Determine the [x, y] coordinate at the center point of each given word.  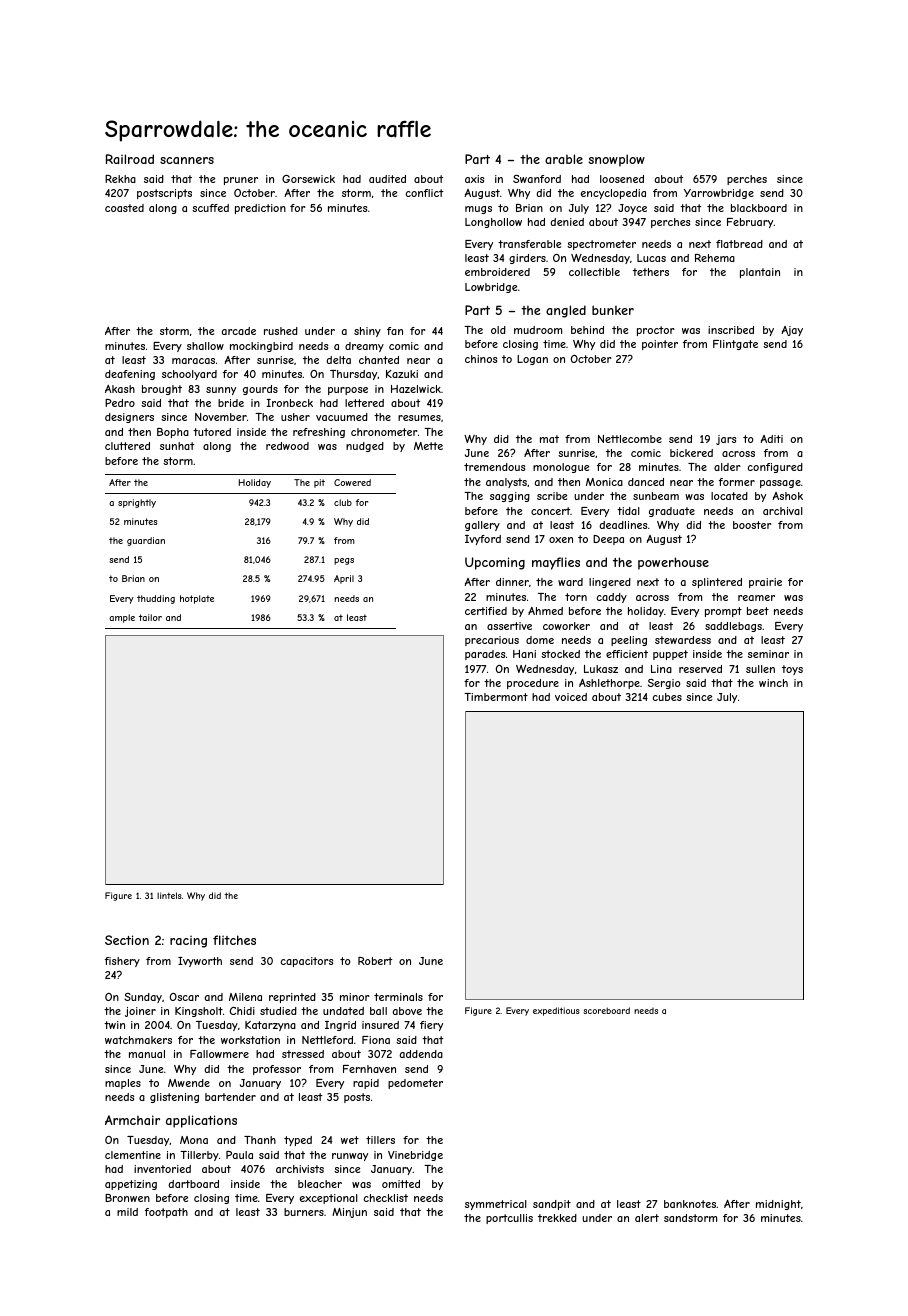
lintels [169, 895]
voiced [571, 697]
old [498, 330]
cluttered [127, 446]
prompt [723, 612]
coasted [124, 208]
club [343, 502]
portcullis [509, 1219]
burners [304, 1212]
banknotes [690, 1204]
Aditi [771, 439]
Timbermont [496, 697]
